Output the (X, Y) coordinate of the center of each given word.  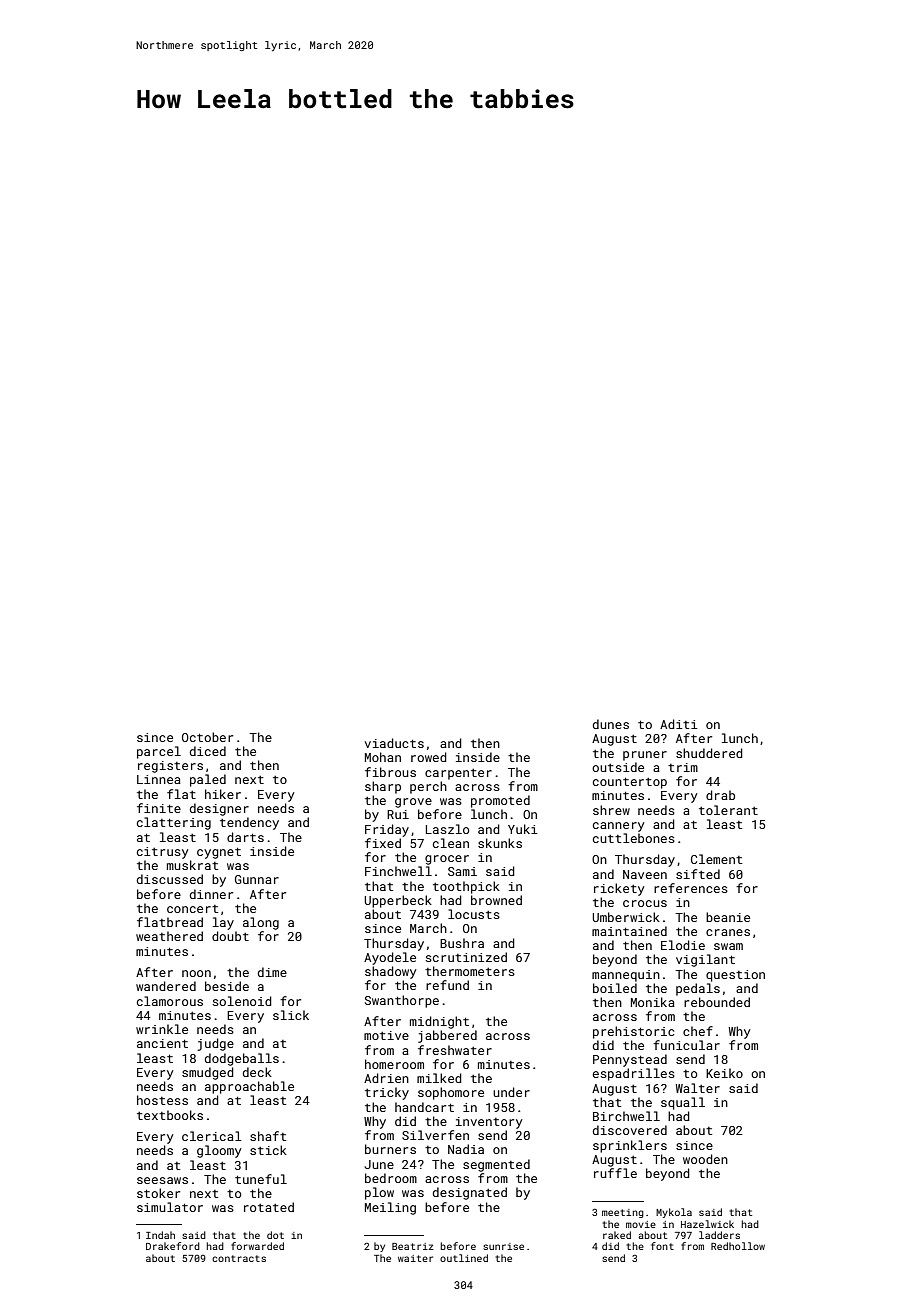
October (207, 737)
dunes (611, 724)
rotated (269, 1207)
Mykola (674, 1213)
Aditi (679, 724)
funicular (686, 1045)
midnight (439, 1022)
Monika (653, 1002)
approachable (249, 1087)
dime (272, 972)
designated (470, 1193)
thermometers (470, 971)
